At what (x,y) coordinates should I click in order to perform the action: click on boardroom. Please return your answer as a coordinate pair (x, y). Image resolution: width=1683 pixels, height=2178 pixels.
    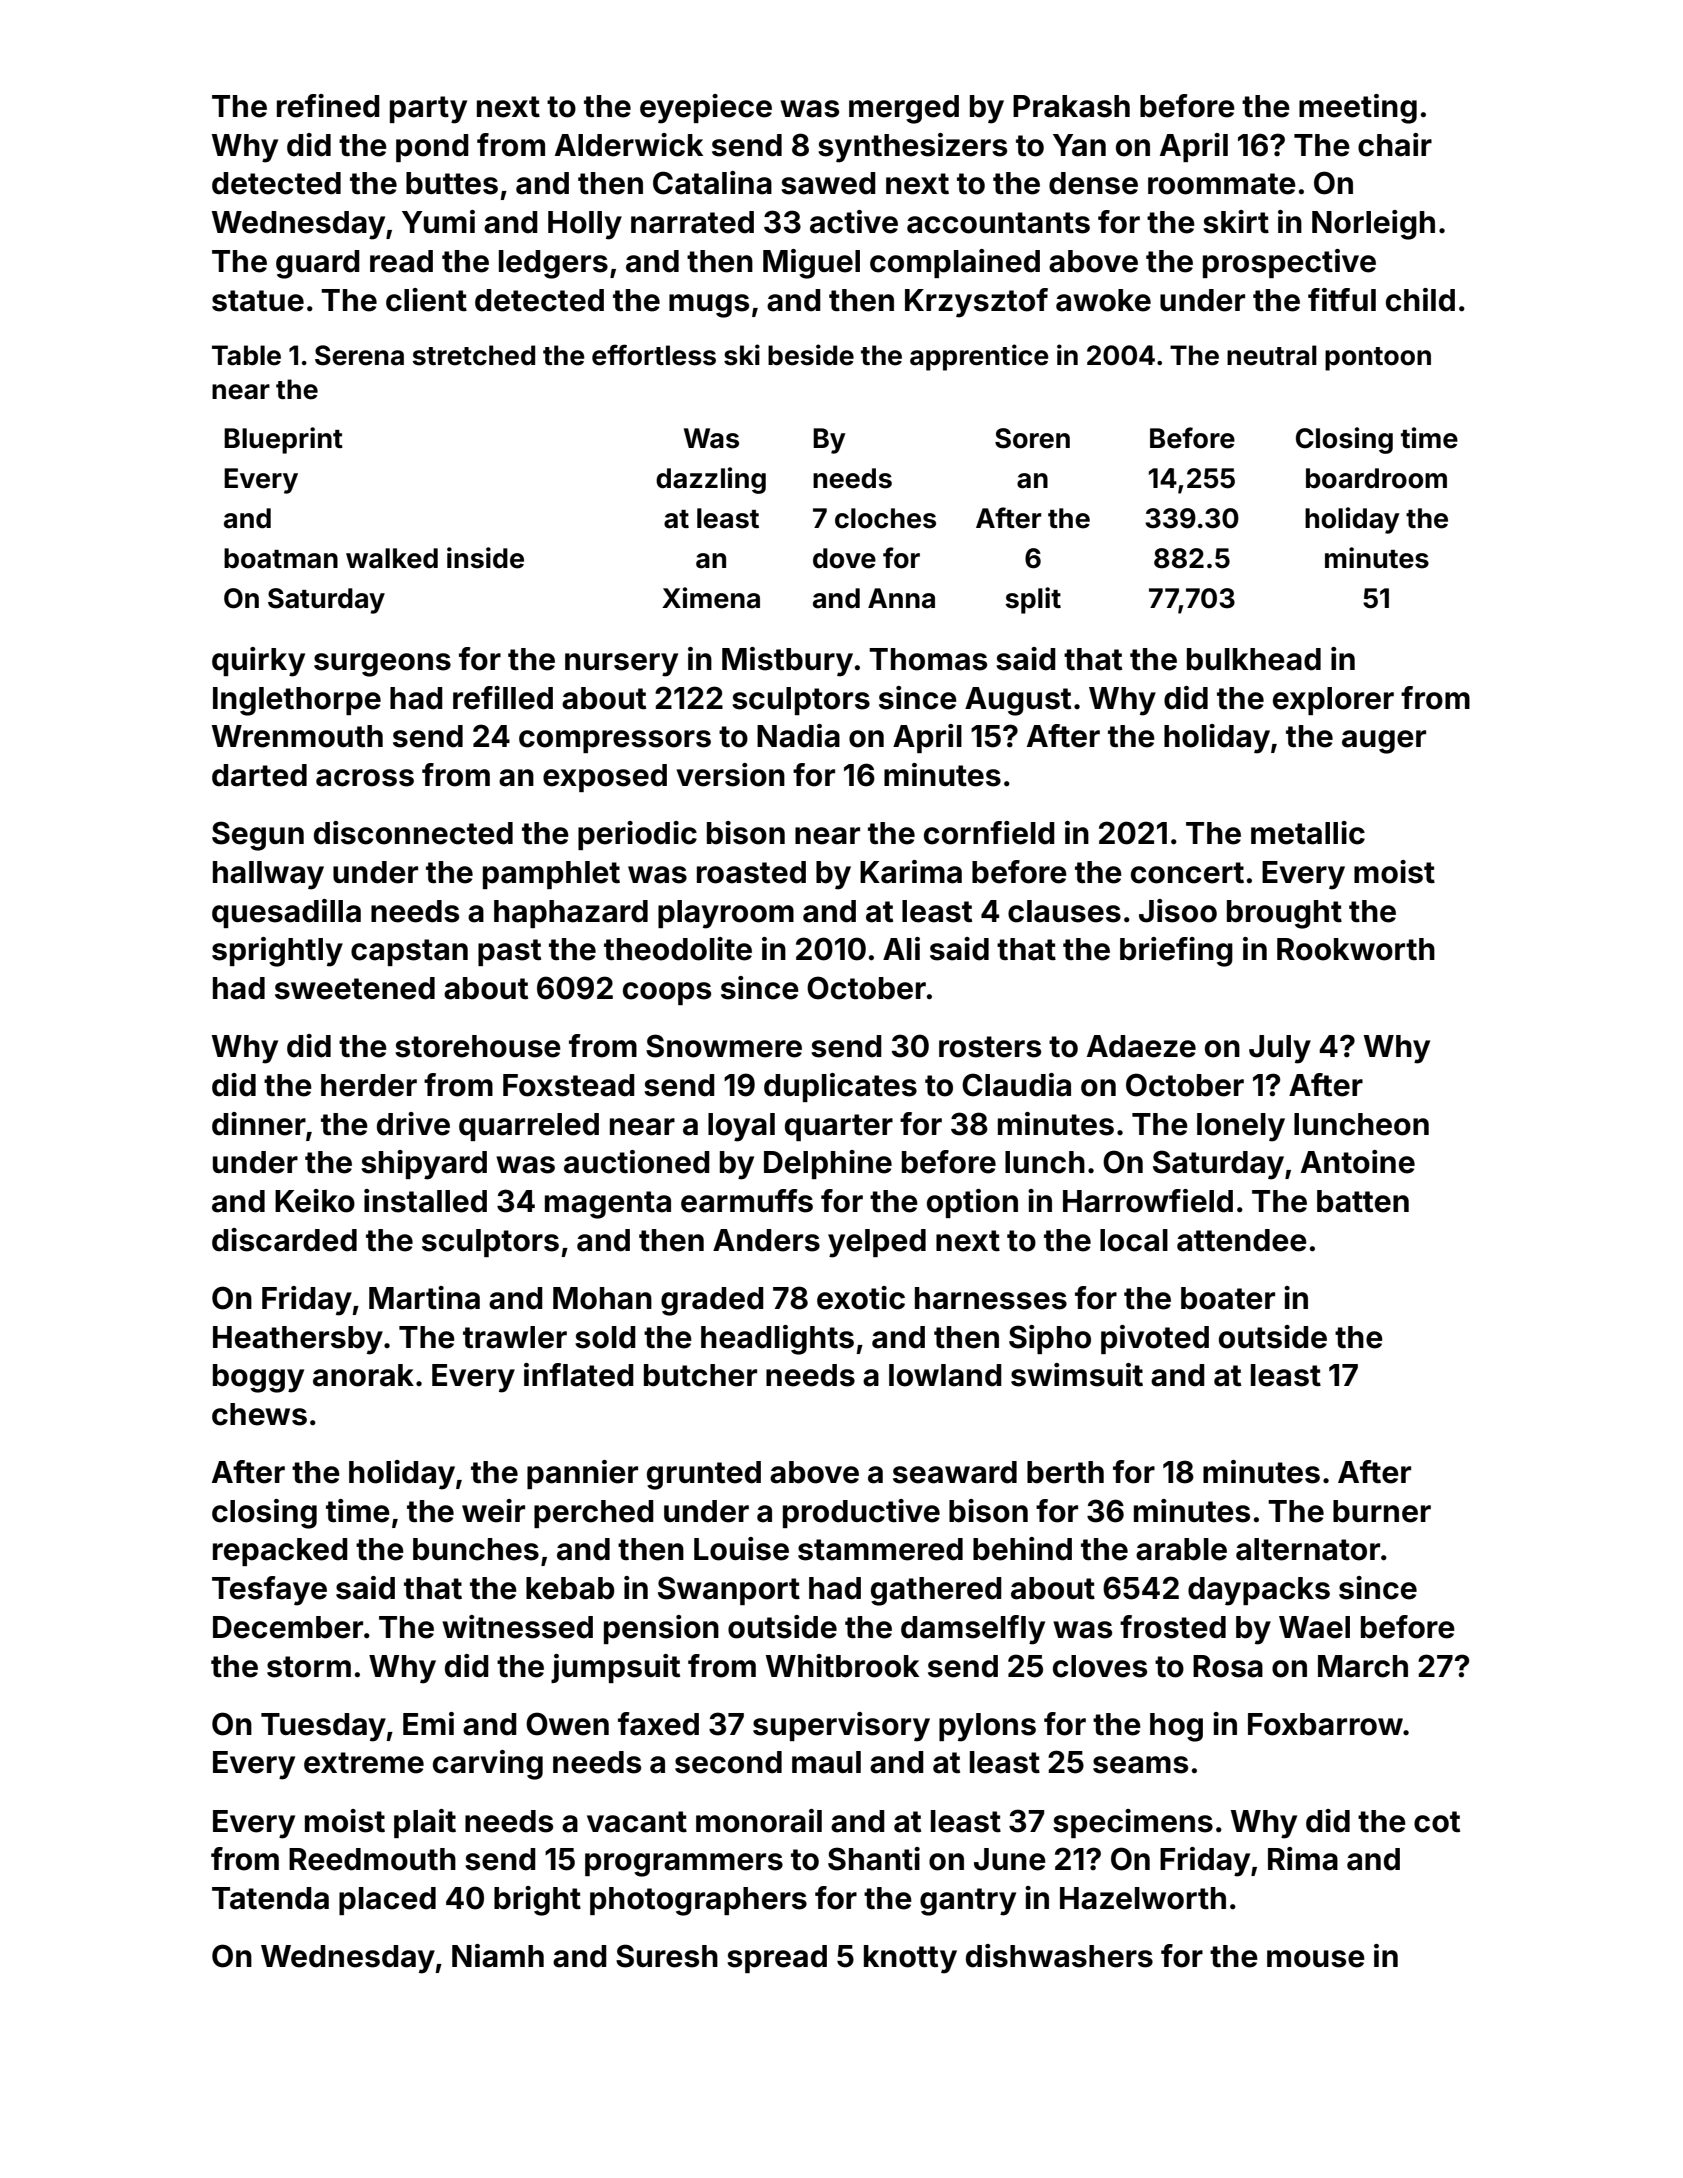
    Looking at the image, I should click on (1376, 478).
